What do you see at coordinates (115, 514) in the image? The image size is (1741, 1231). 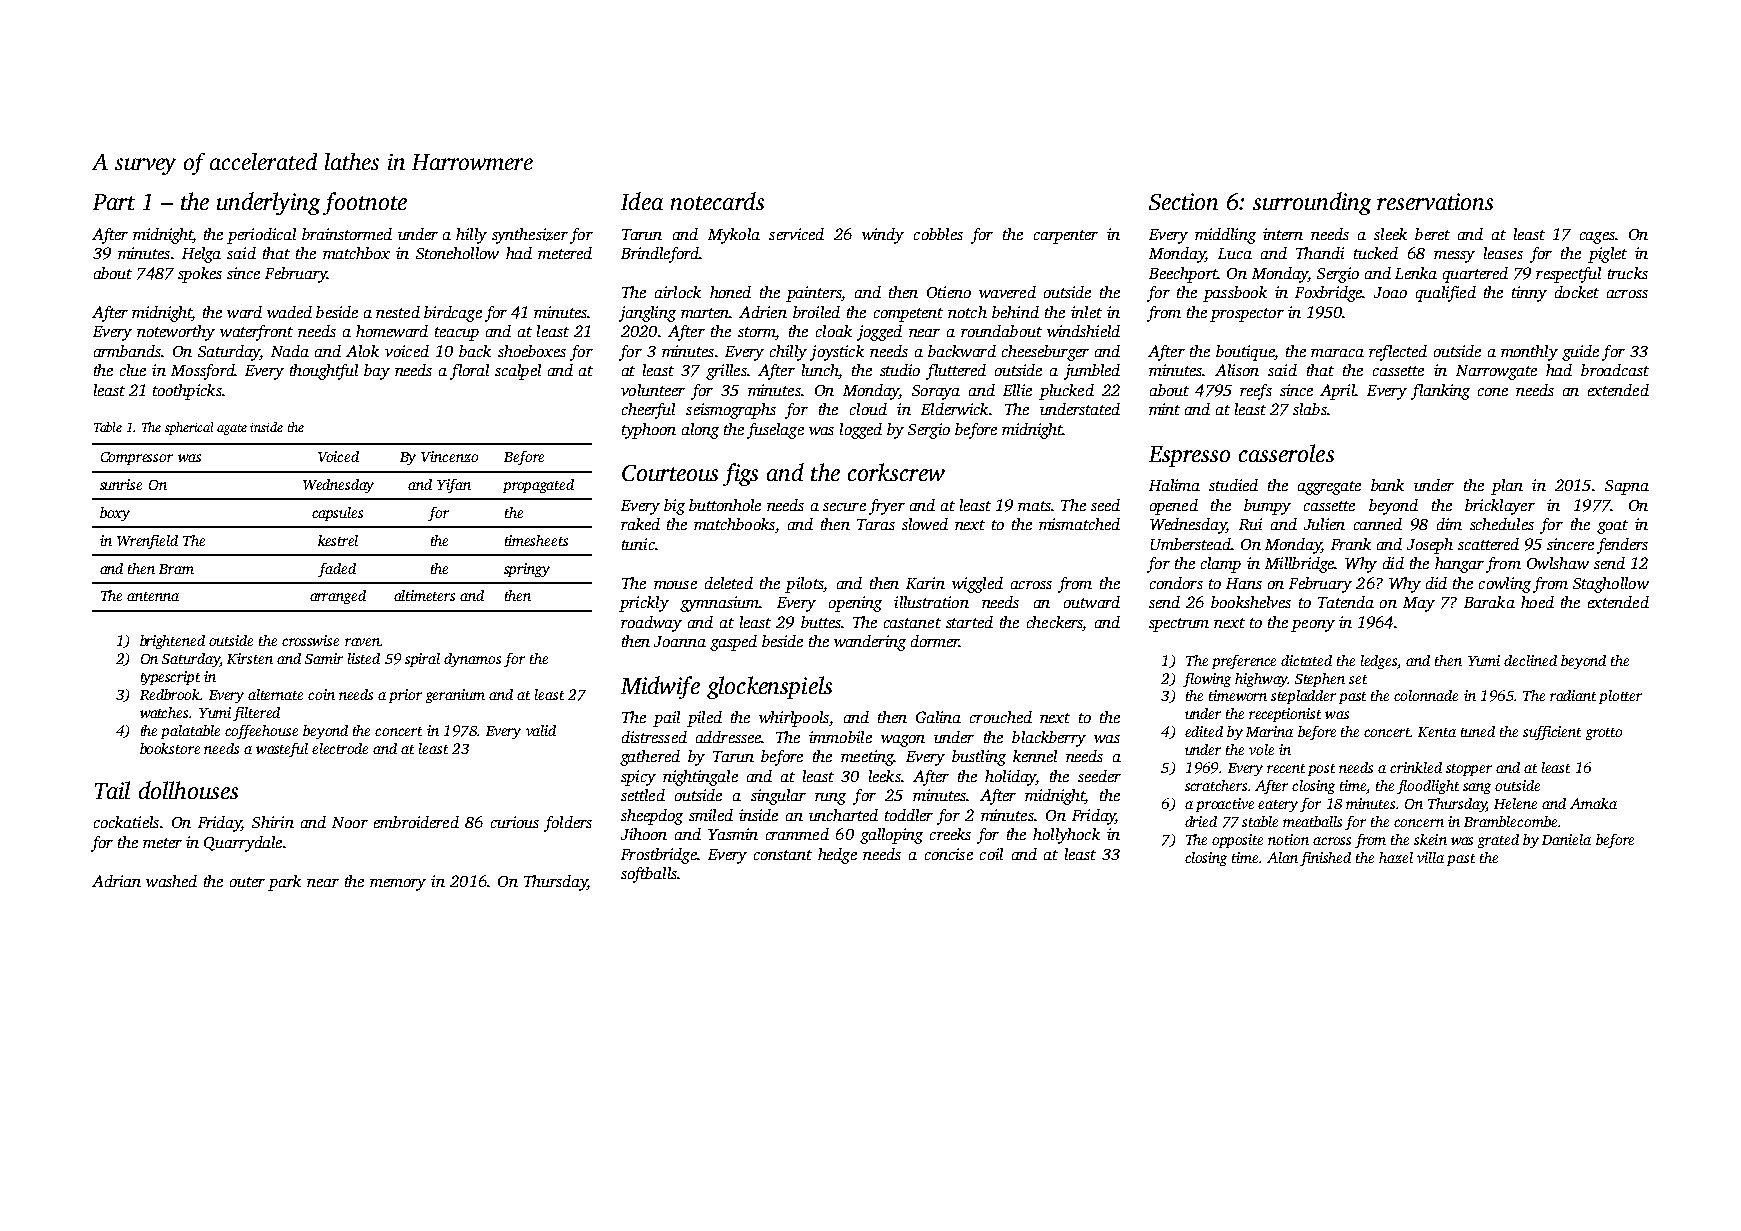 I see `boxy` at bounding box center [115, 514].
